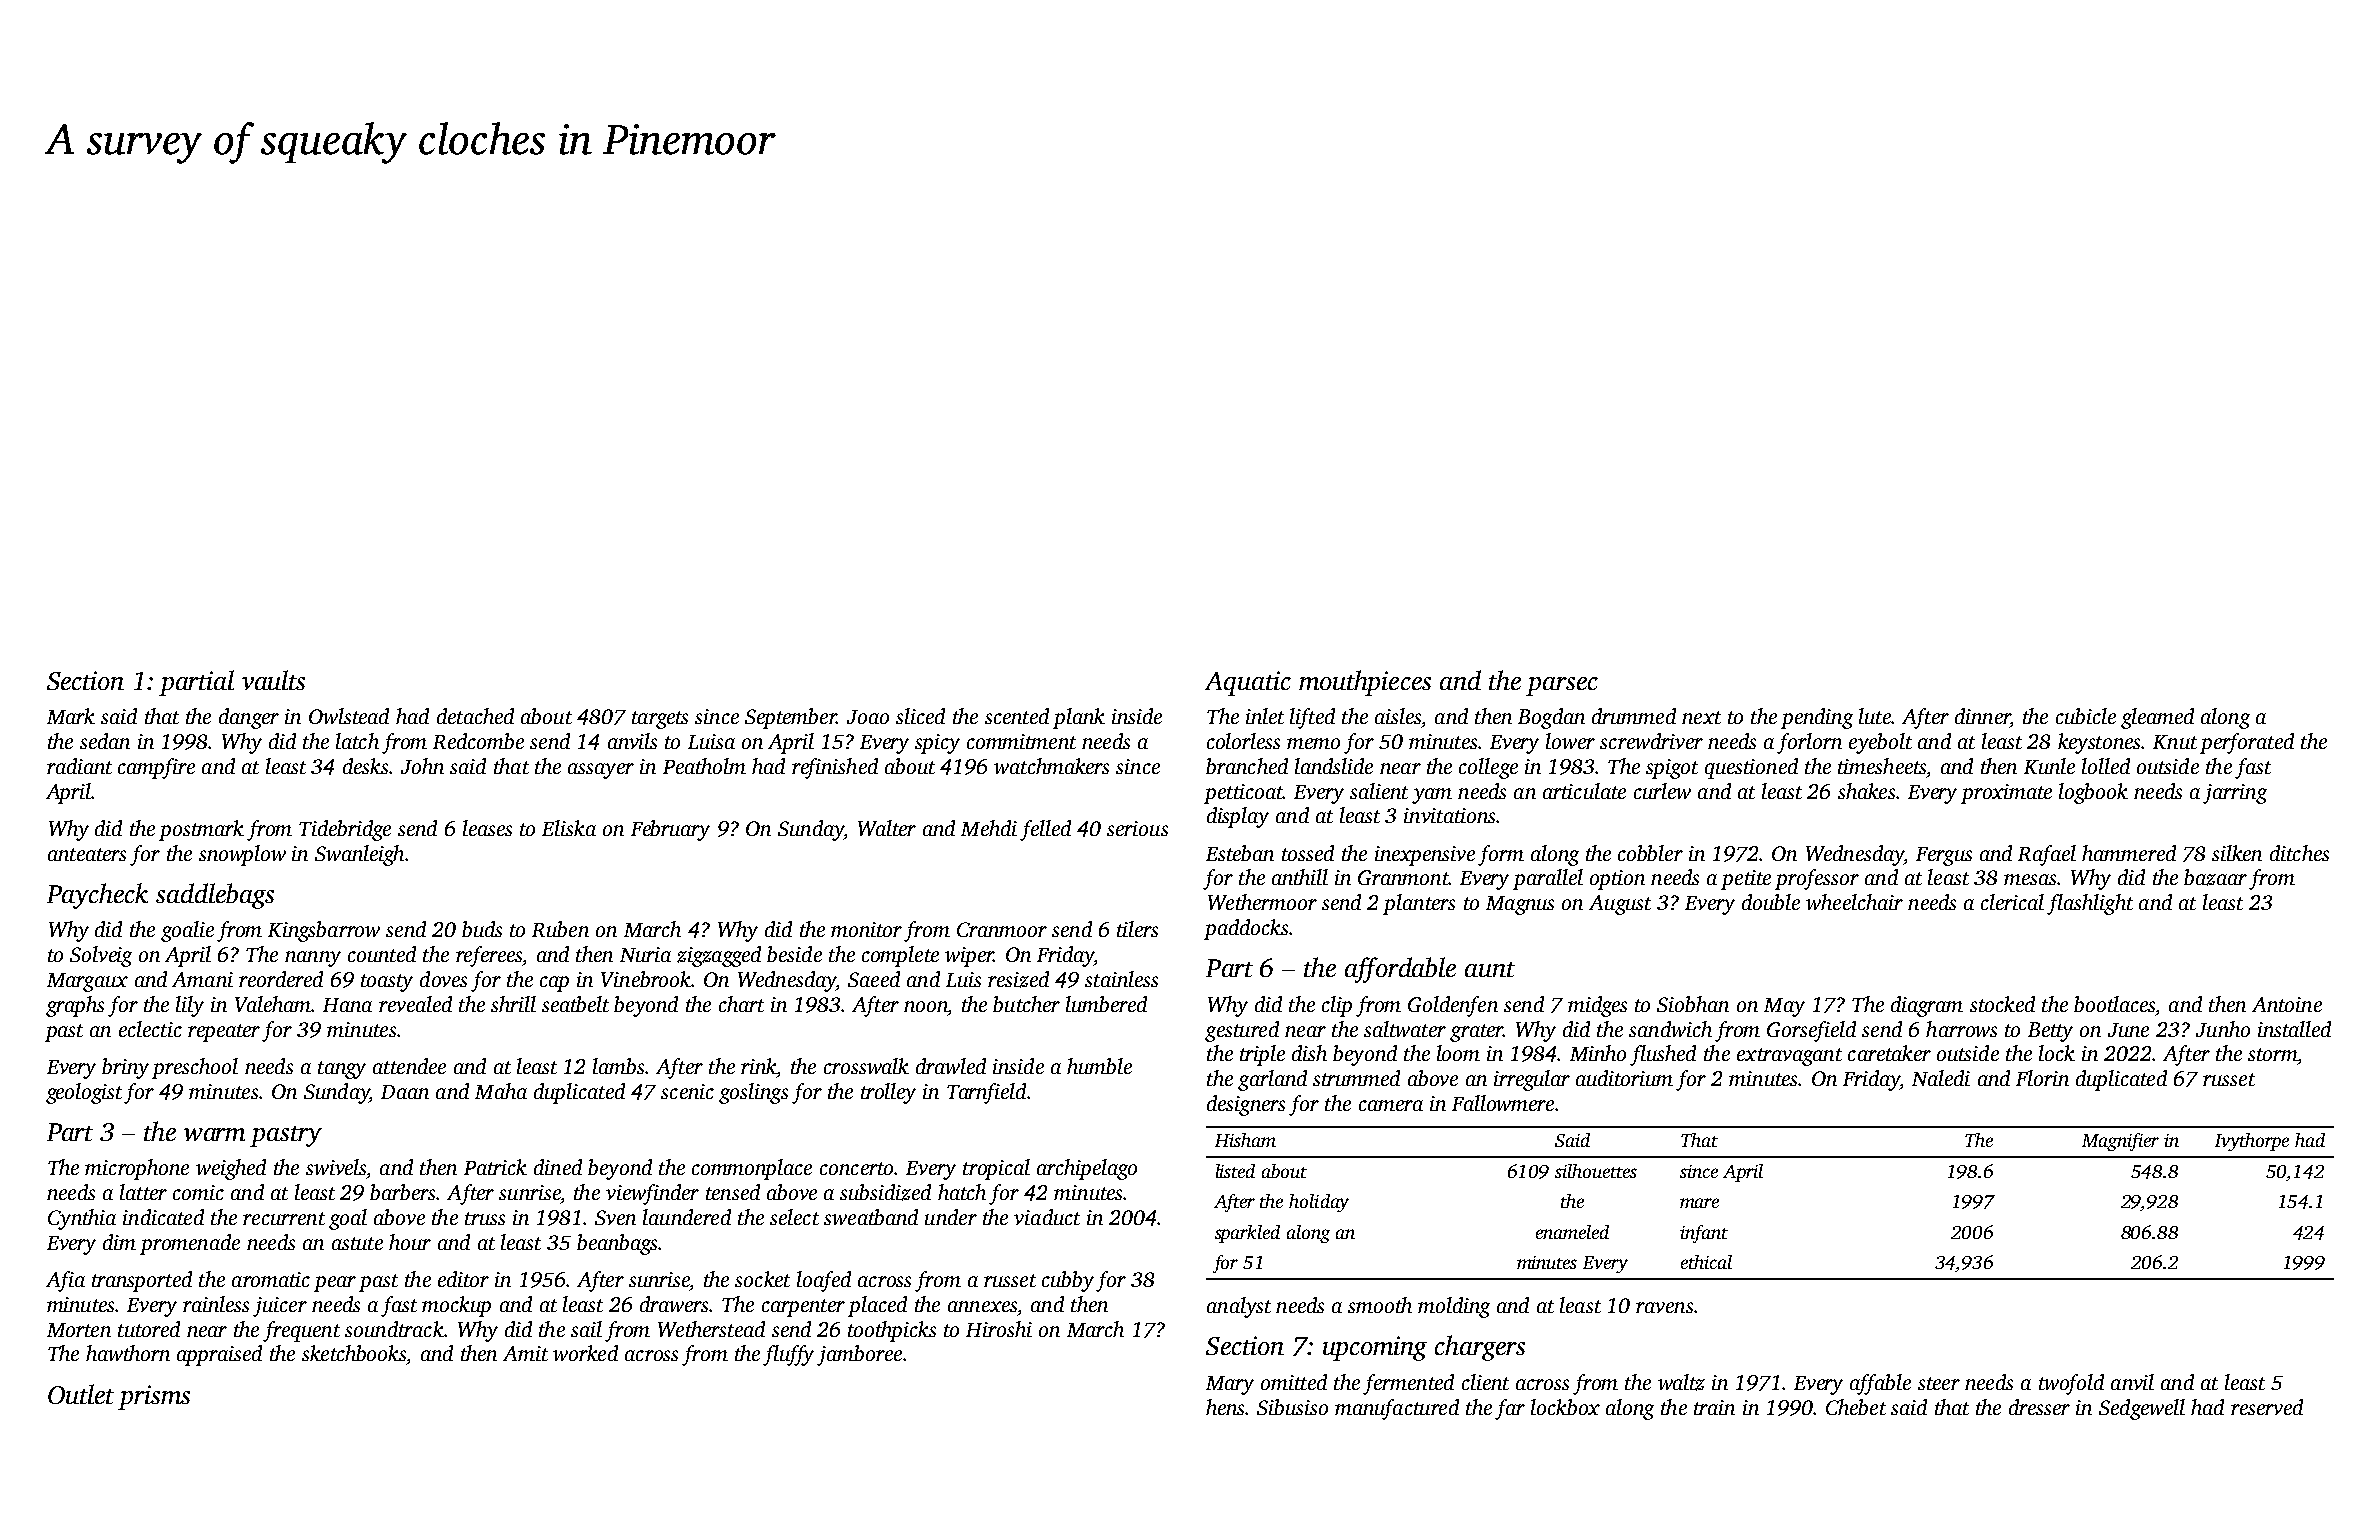 The image size is (2380, 1540). What do you see at coordinates (900, 956) in the screenshot?
I see `complete` at bounding box center [900, 956].
